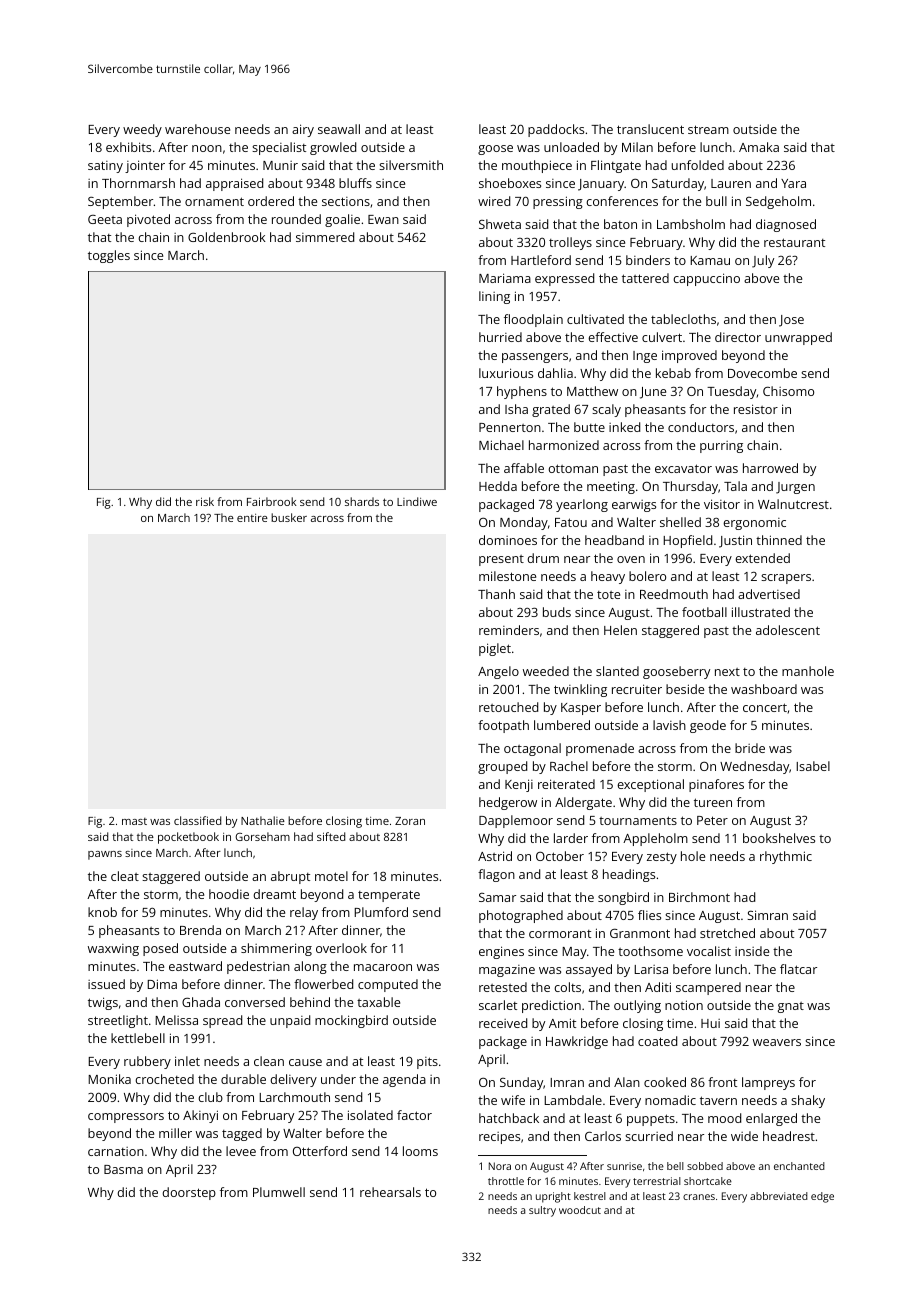 The height and width of the screenshot is (1308, 924). I want to click on Kamau, so click(710, 260).
